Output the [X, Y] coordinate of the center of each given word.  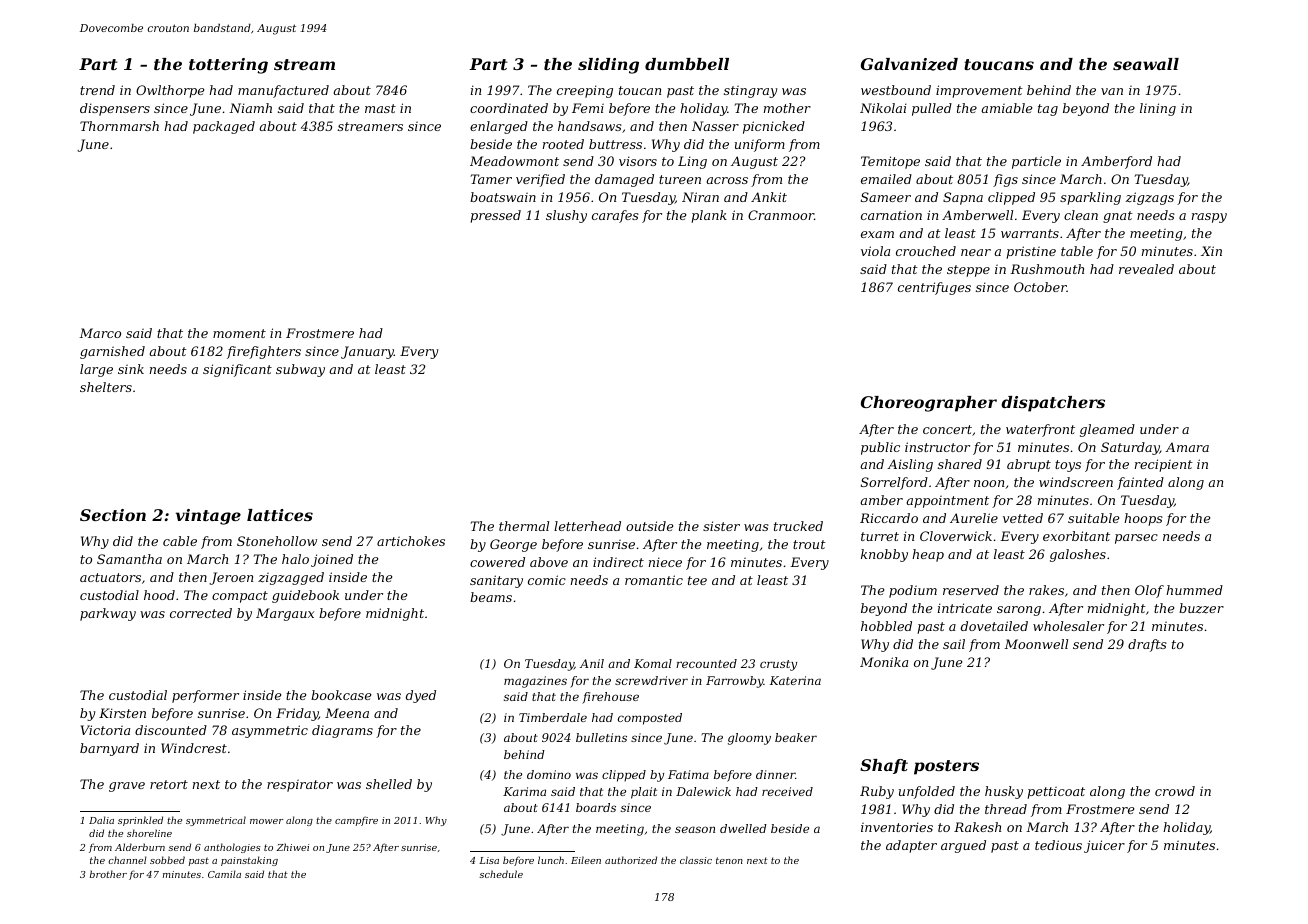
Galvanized [909, 64]
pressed [495, 216]
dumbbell [687, 64]
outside [649, 526]
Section [113, 515]
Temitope [890, 162]
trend [97, 90]
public [880, 448]
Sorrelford [894, 483]
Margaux [285, 614]
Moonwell [1036, 644]
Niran [700, 197]
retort [169, 784]
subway [300, 370]
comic [547, 580]
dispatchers [1053, 404]
